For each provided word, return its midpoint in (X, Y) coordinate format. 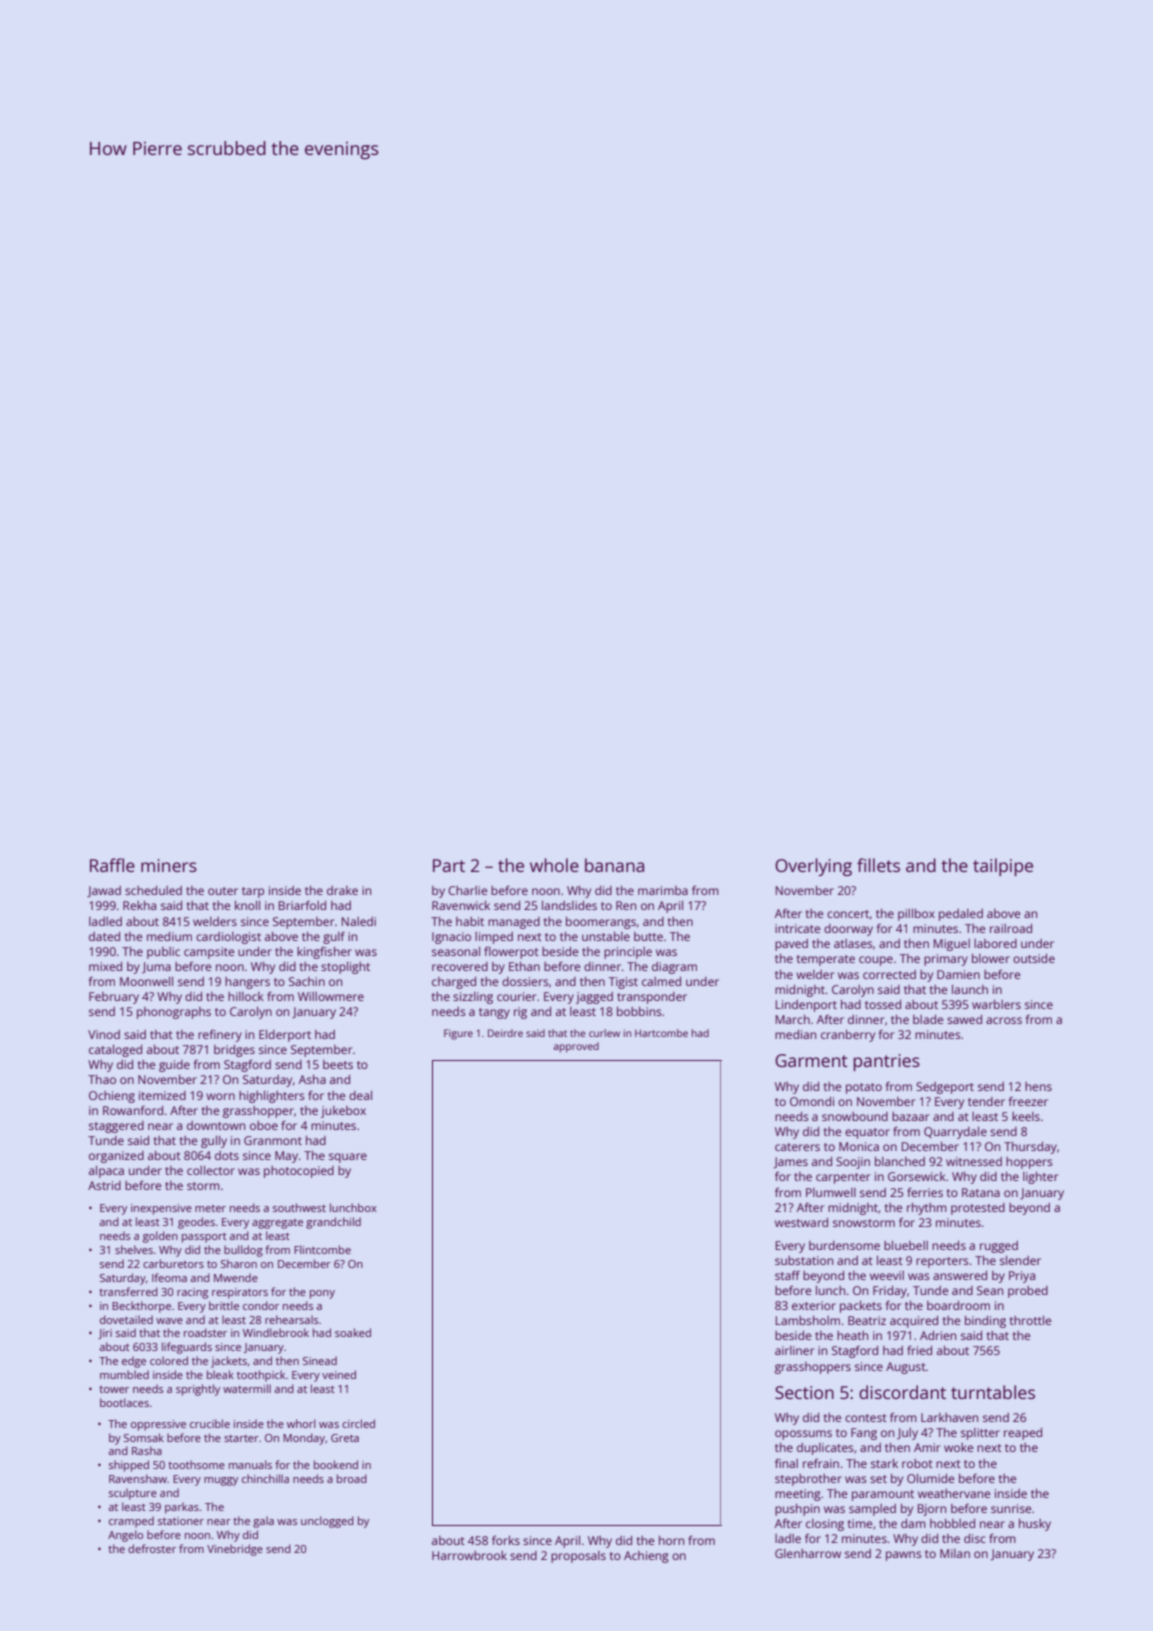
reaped (1023, 1434)
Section (804, 1392)
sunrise (1011, 1508)
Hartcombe (661, 1033)
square (348, 1158)
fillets (878, 865)
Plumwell (831, 1192)
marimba (663, 890)
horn (671, 1540)
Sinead (320, 1360)
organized (116, 1157)
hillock (246, 996)
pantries (887, 1062)
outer (223, 891)
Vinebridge (235, 1550)
